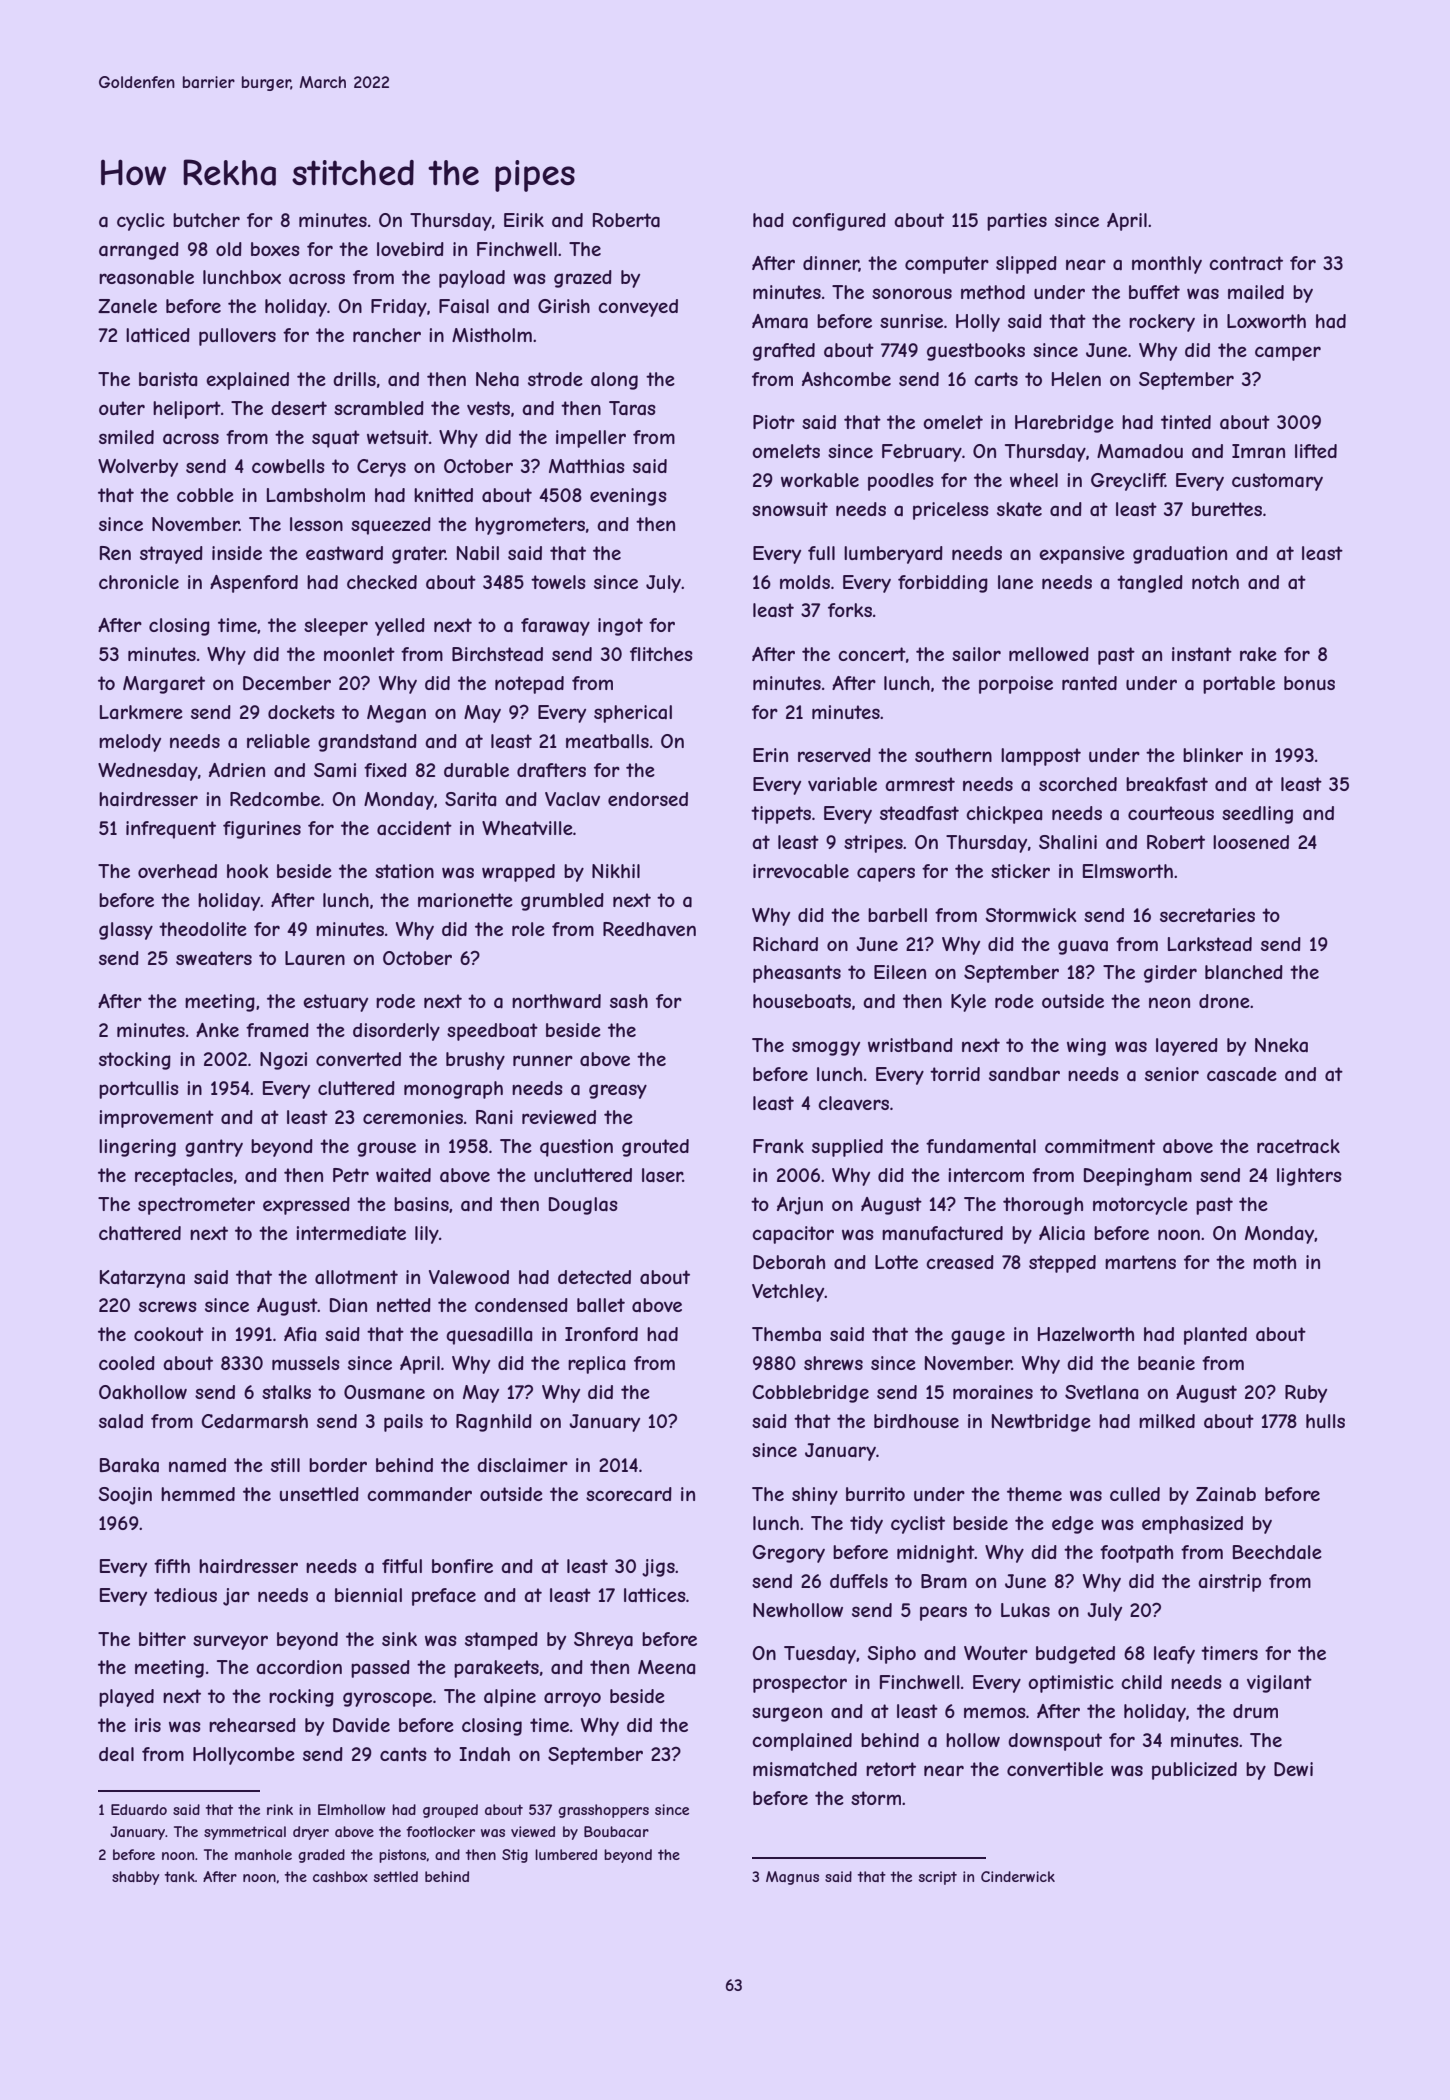  I want to click on named, so click(197, 1465).
